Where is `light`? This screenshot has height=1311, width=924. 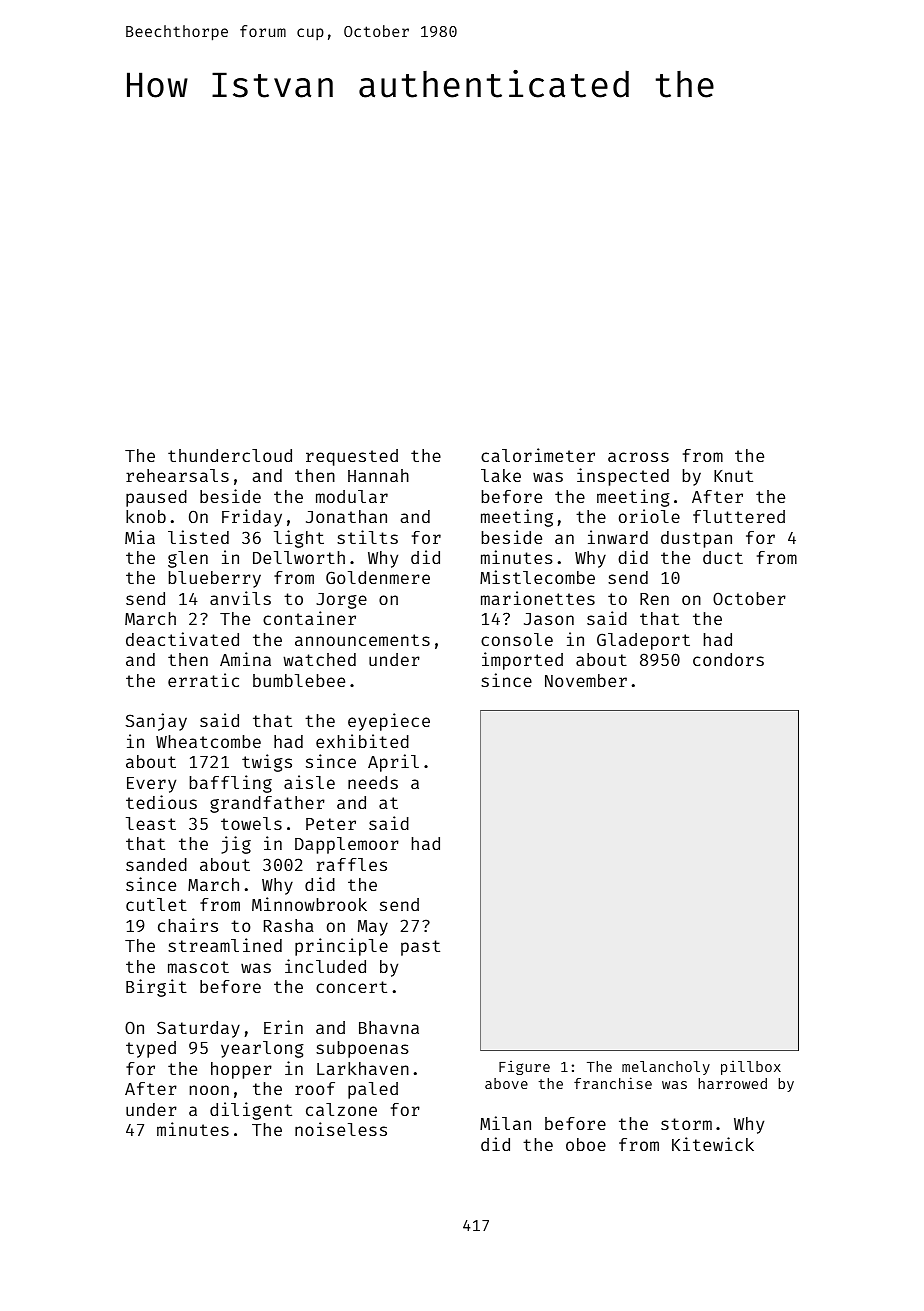
light is located at coordinates (299, 539).
